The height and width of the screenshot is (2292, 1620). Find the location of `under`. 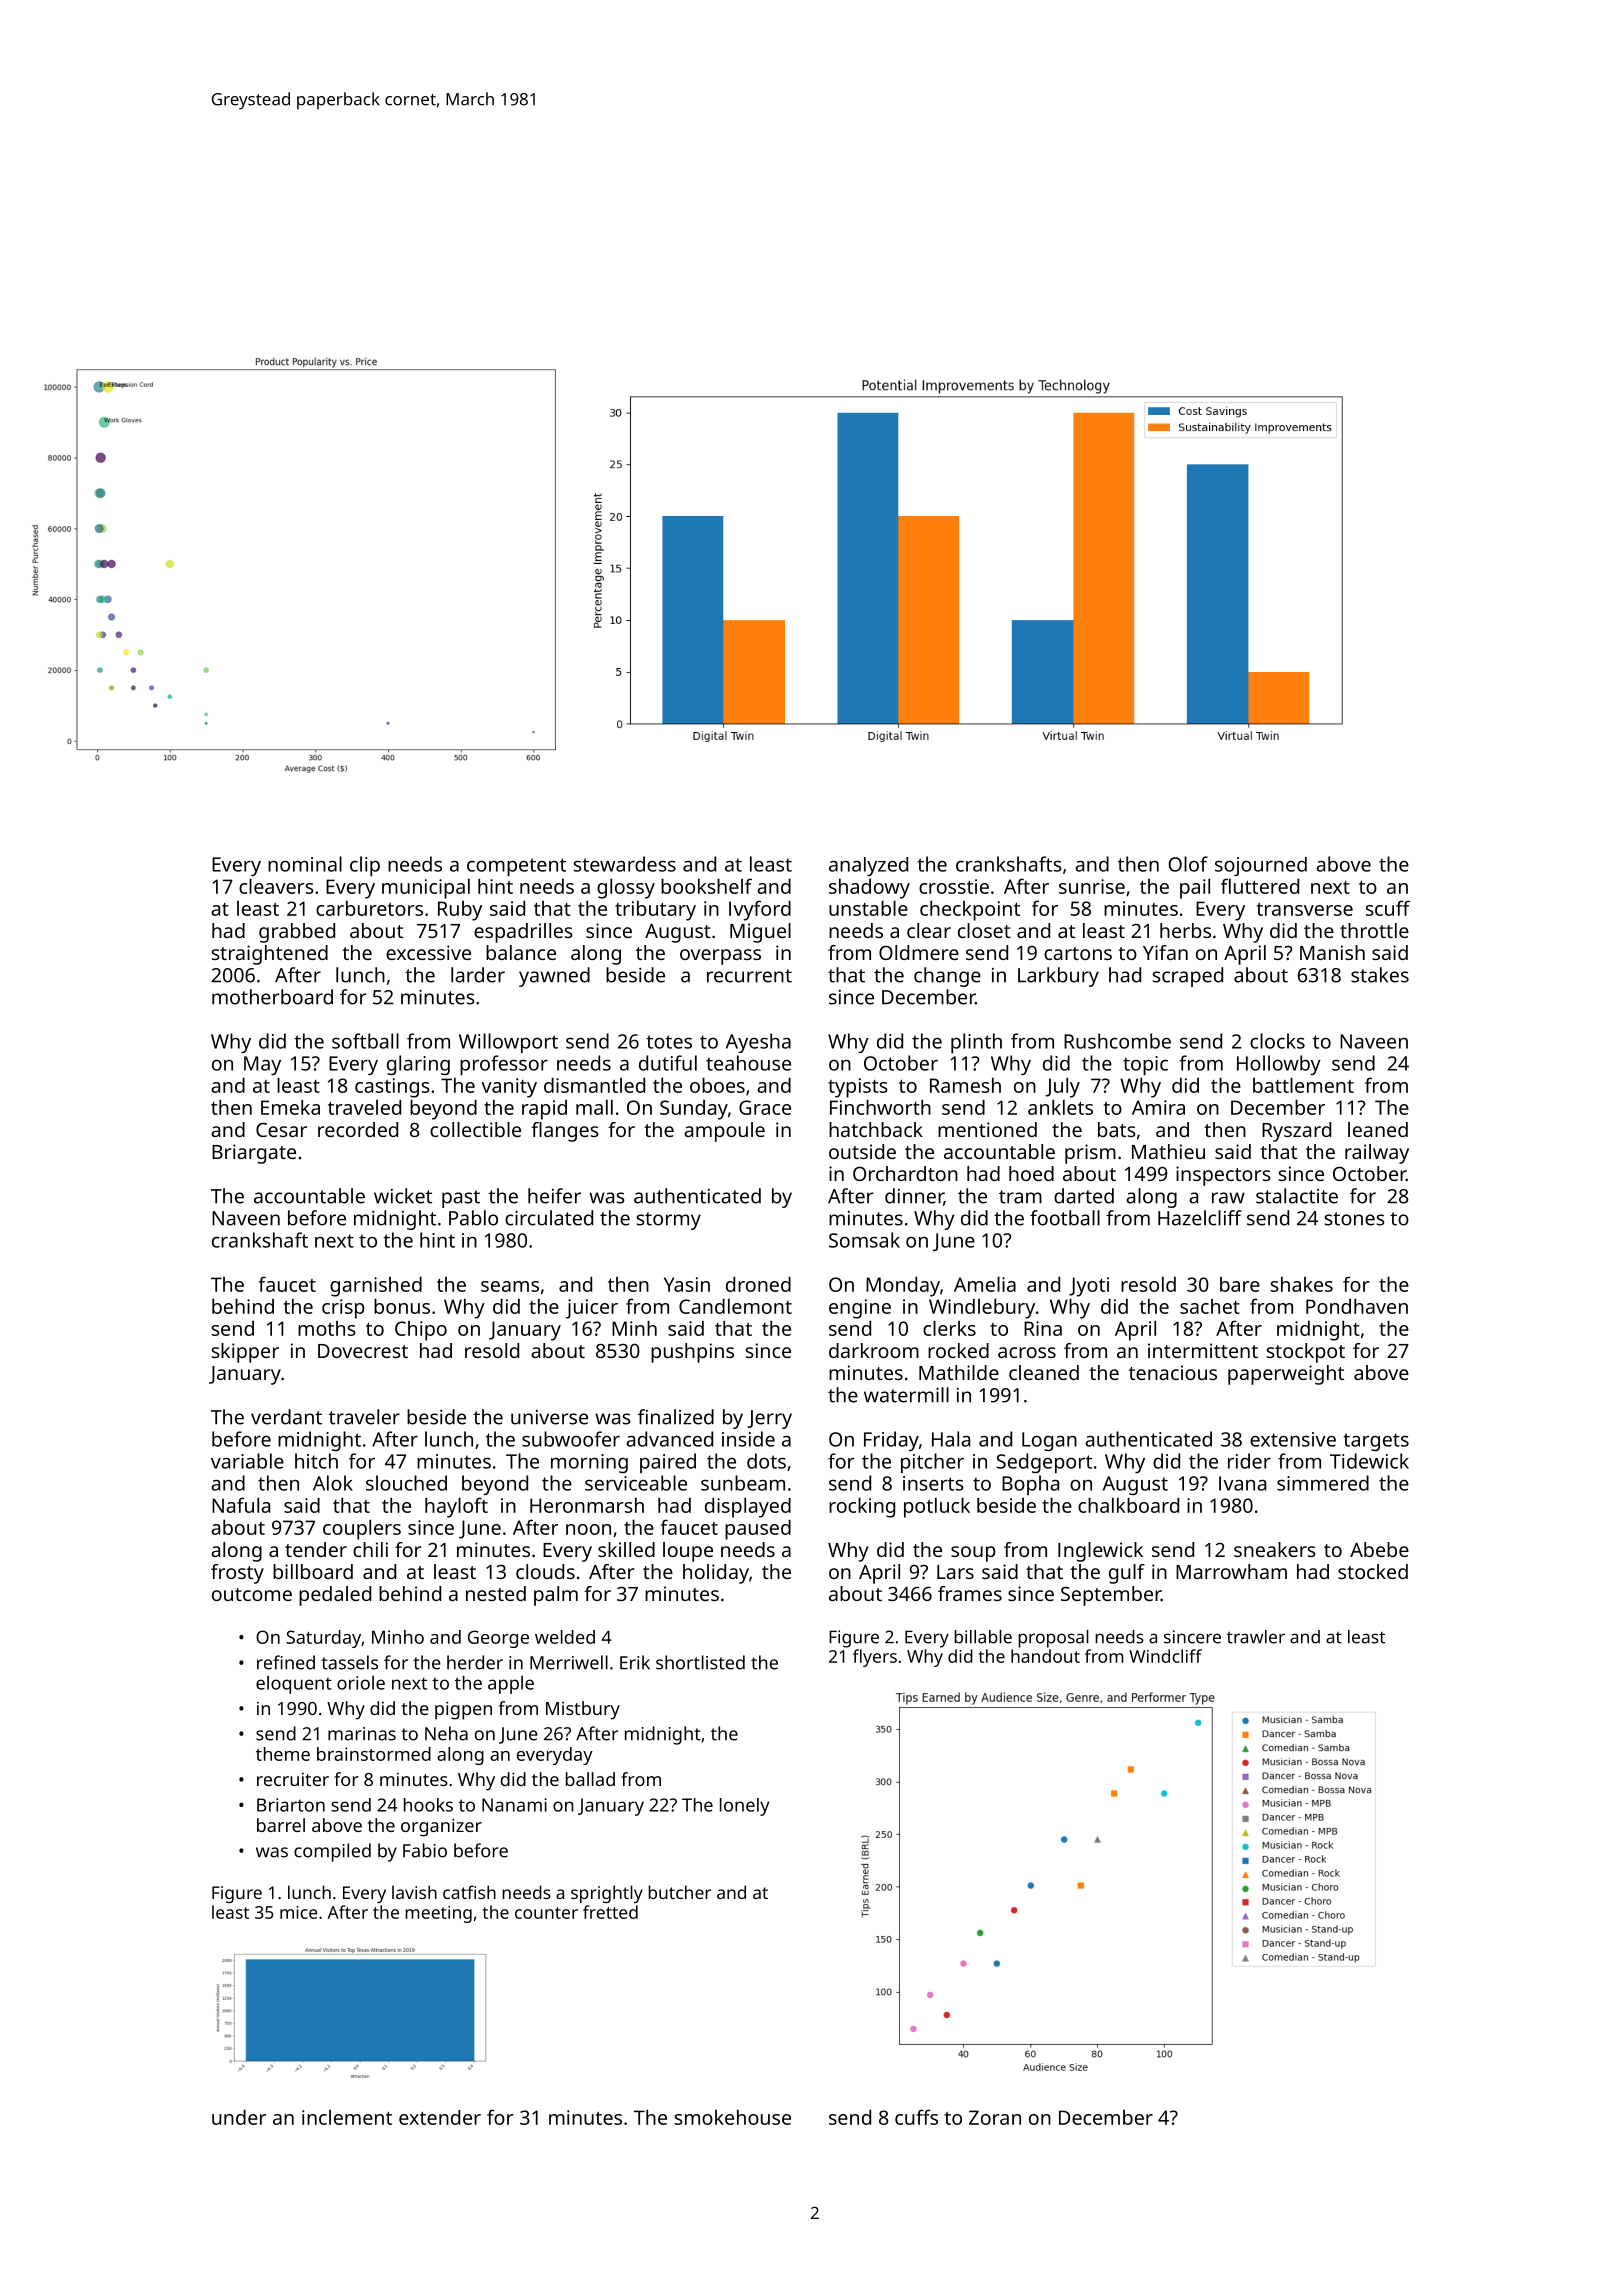

under is located at coordinates (239, 2117).
